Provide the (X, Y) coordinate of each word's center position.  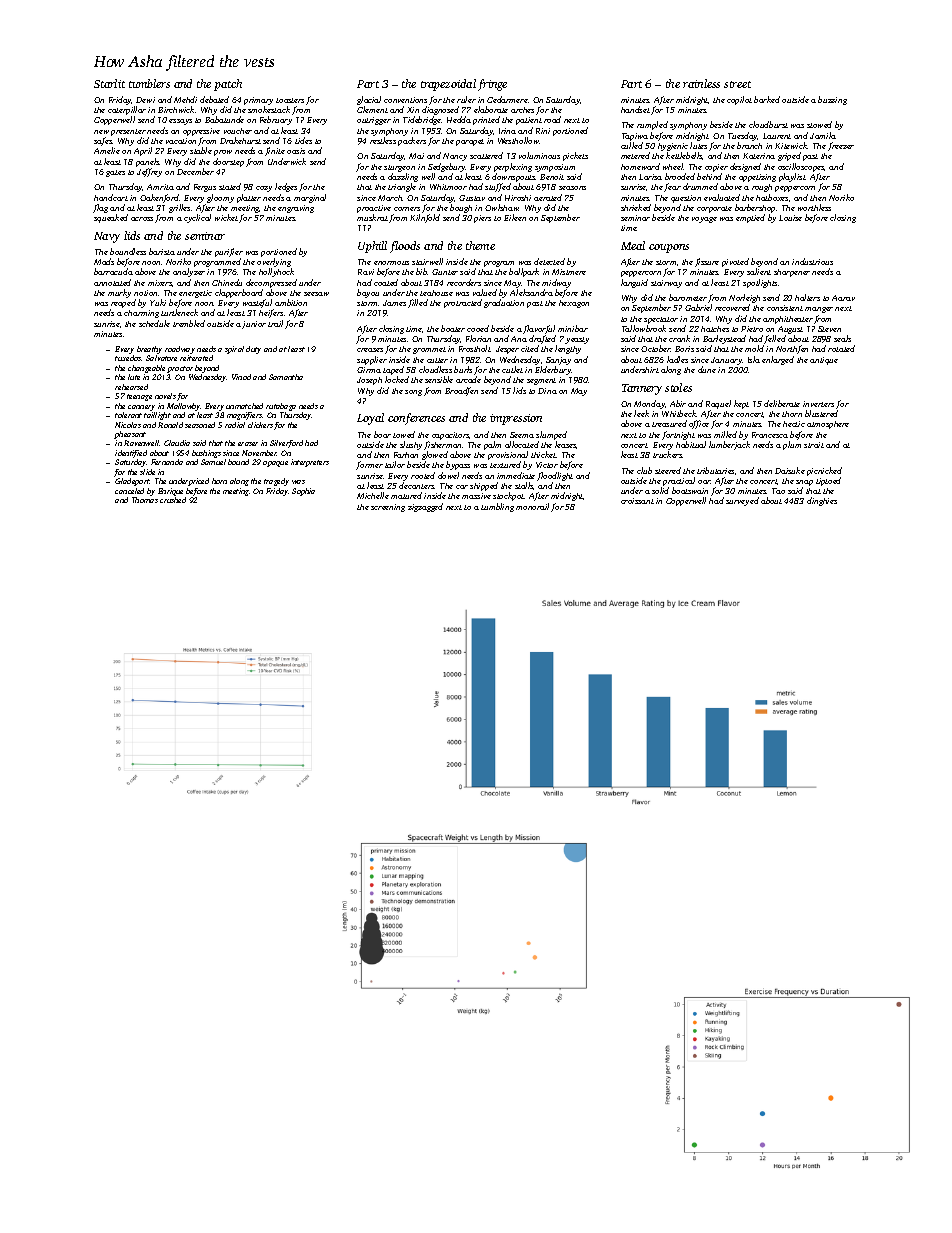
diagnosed (440, 110)
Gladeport (132, 482)
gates (115, 173)
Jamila (823, 135)
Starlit (109, 83)
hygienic (673, 147)
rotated (841, 348)
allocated (522, 444)
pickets (575, 156)
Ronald (170, 425)
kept (741, 404)
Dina (547, 391)
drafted (543, 340)
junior (254, 325)
